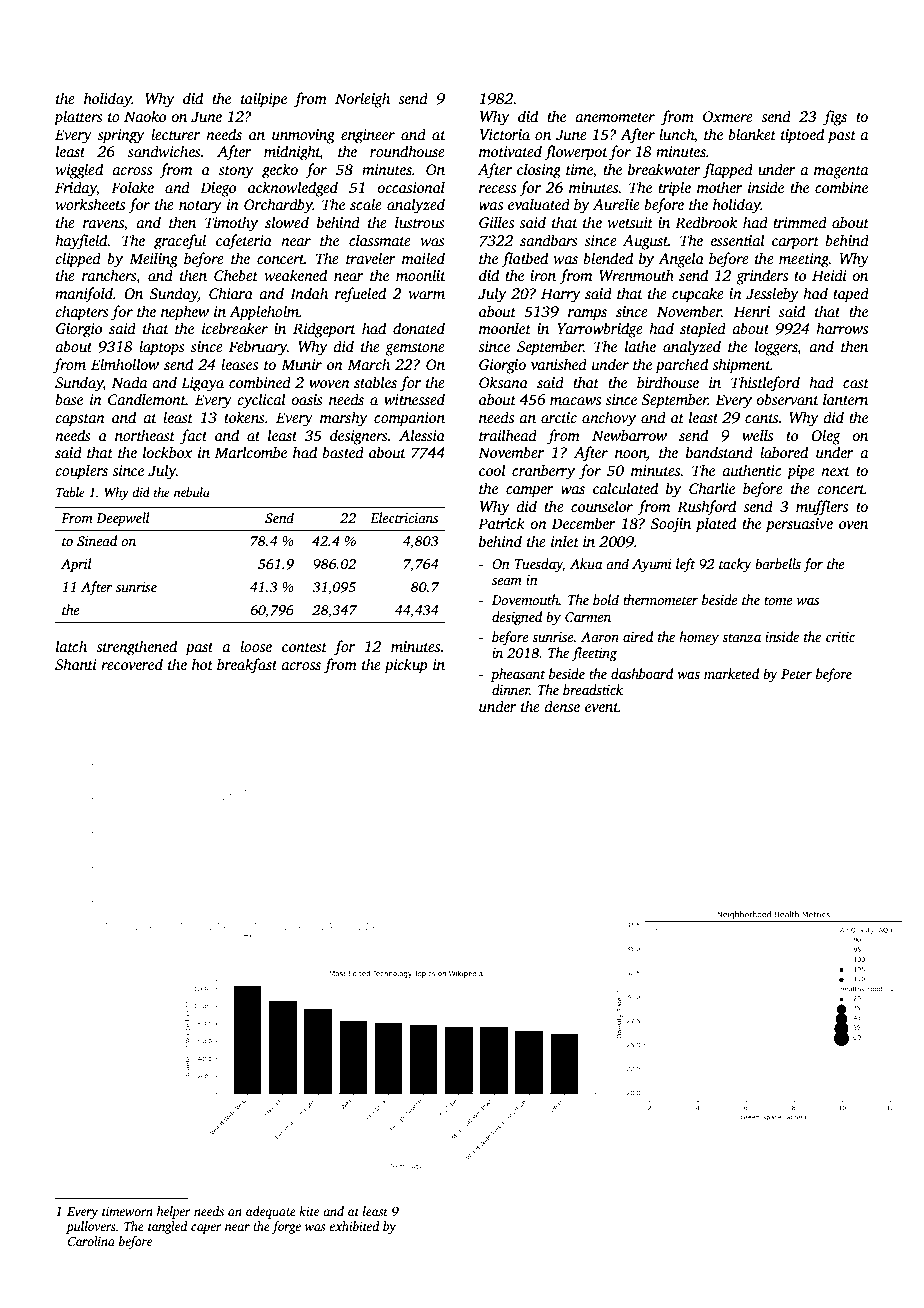 The image size is (924, 1308). Describe the element at coordinates (511, 689) in the screenshot. I see `dinner` at that location.
